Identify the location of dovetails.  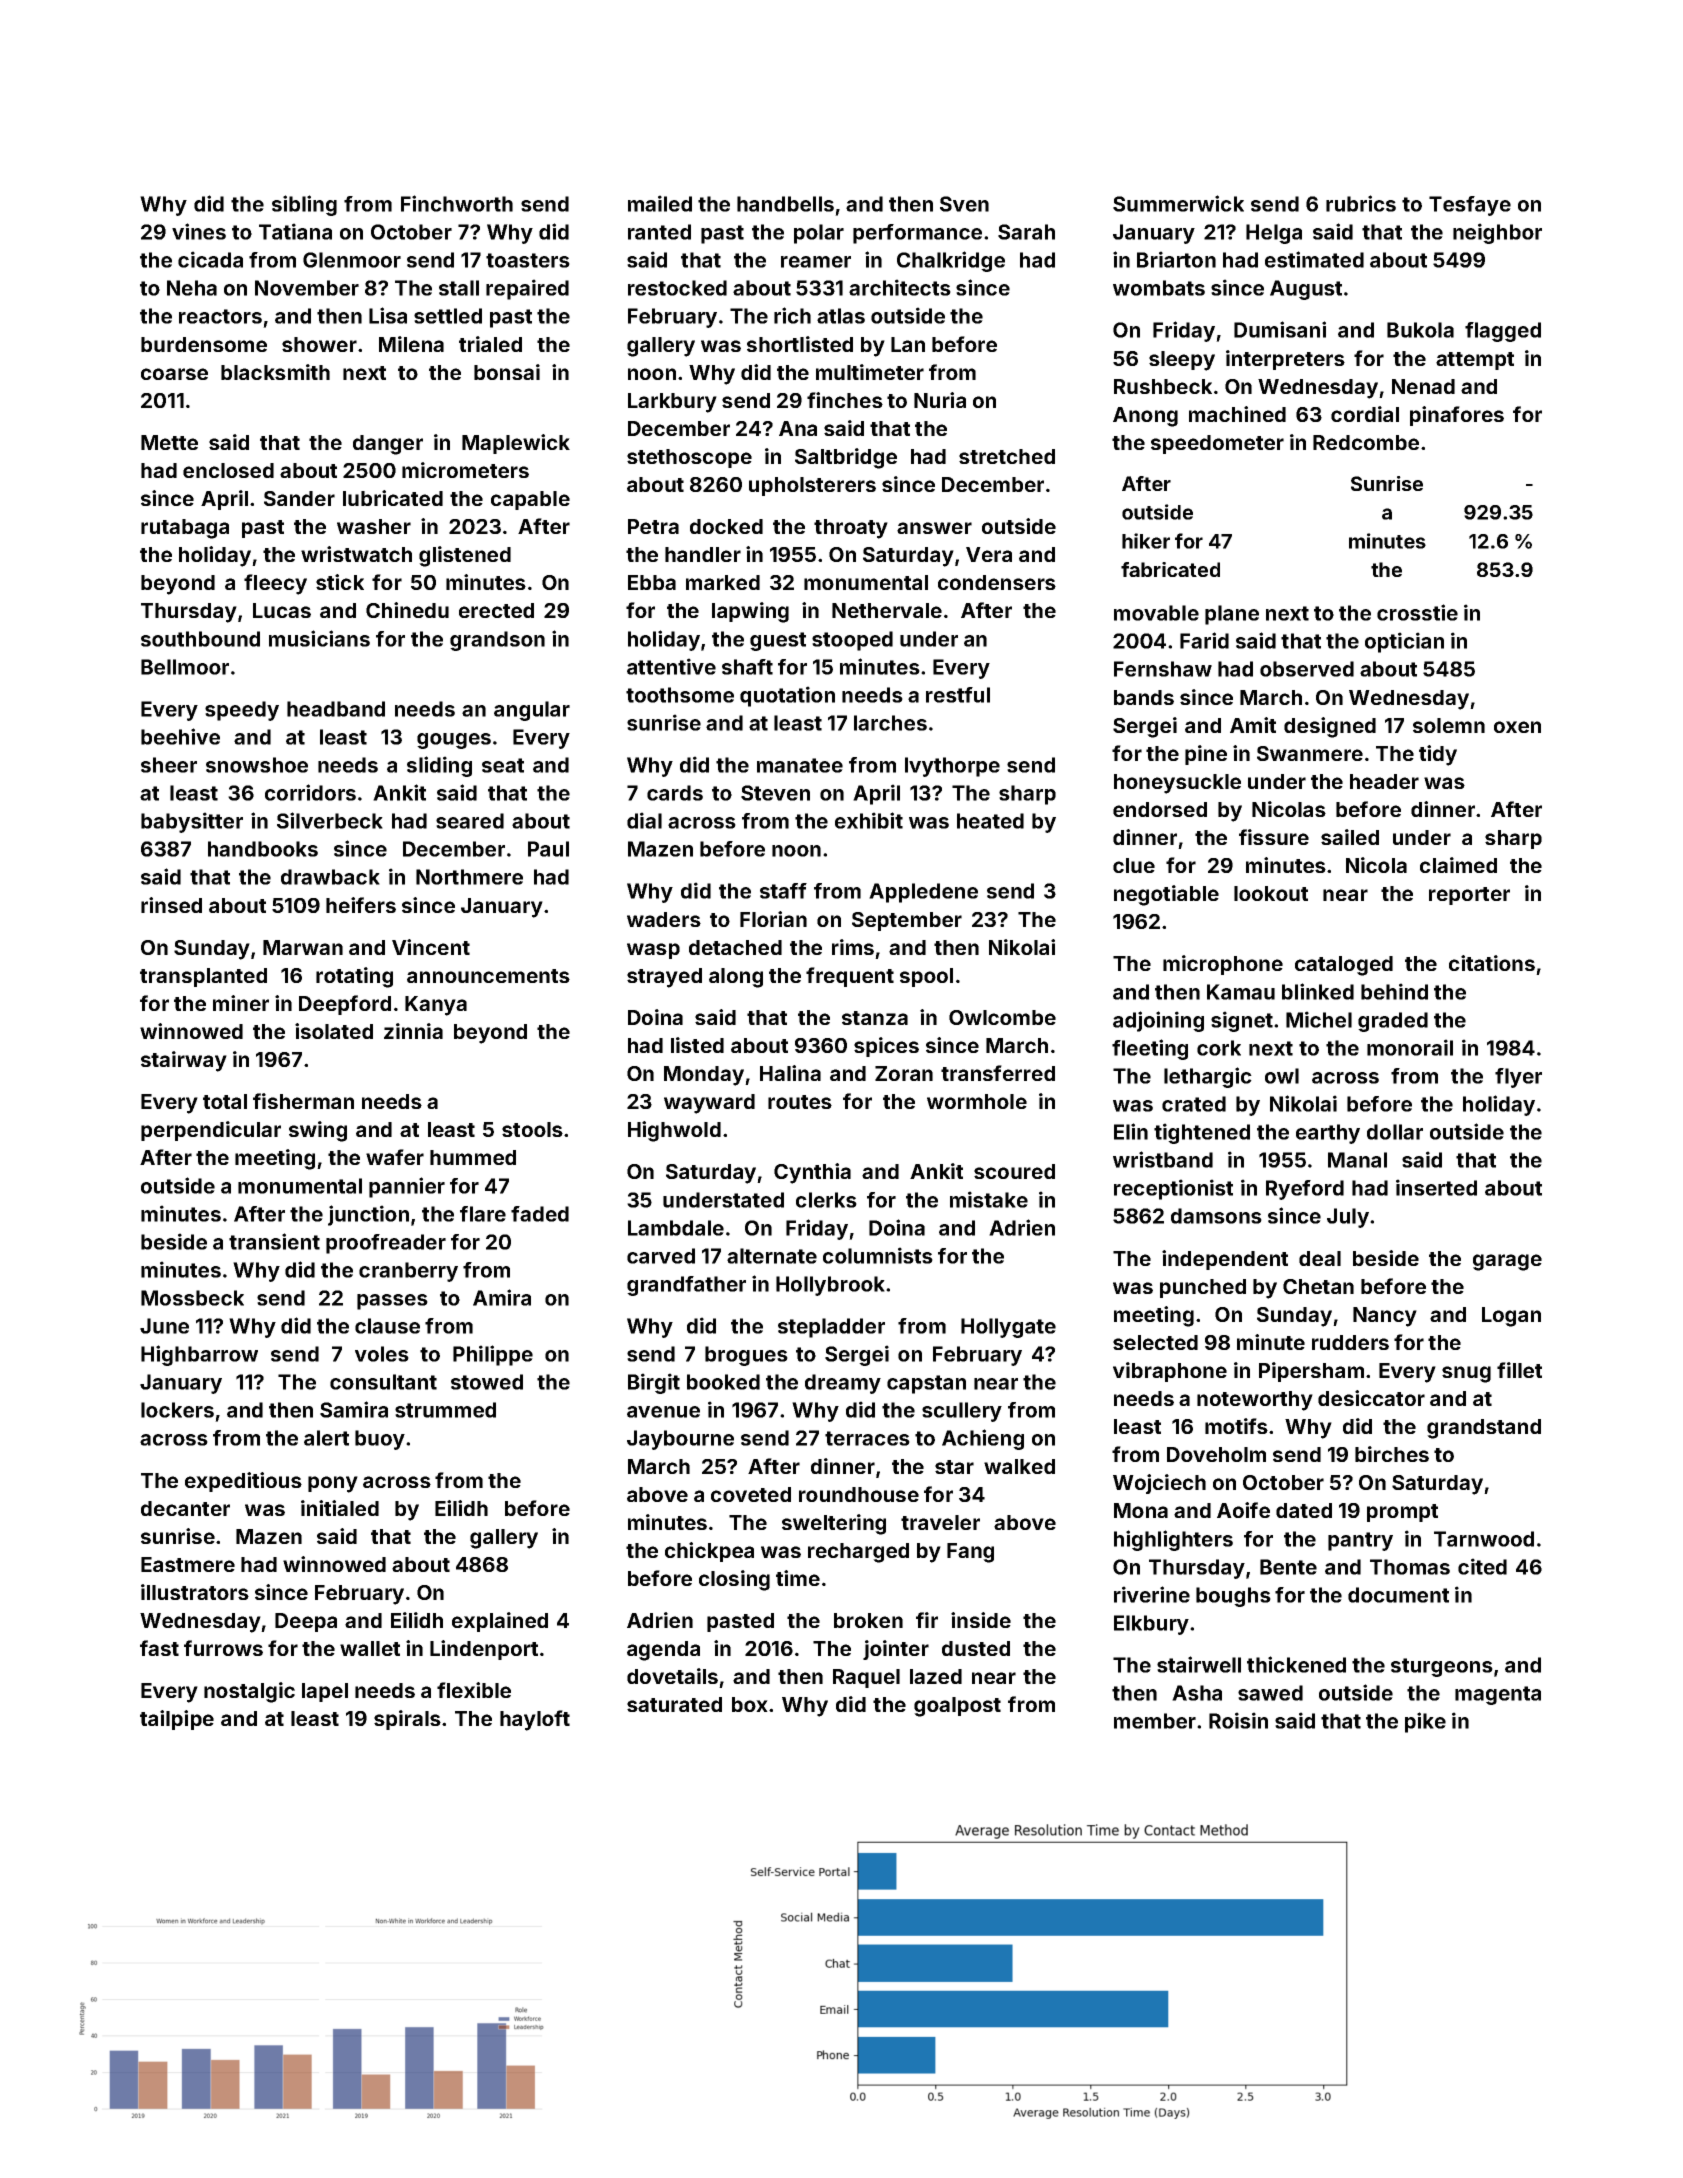
(672, 1676).
